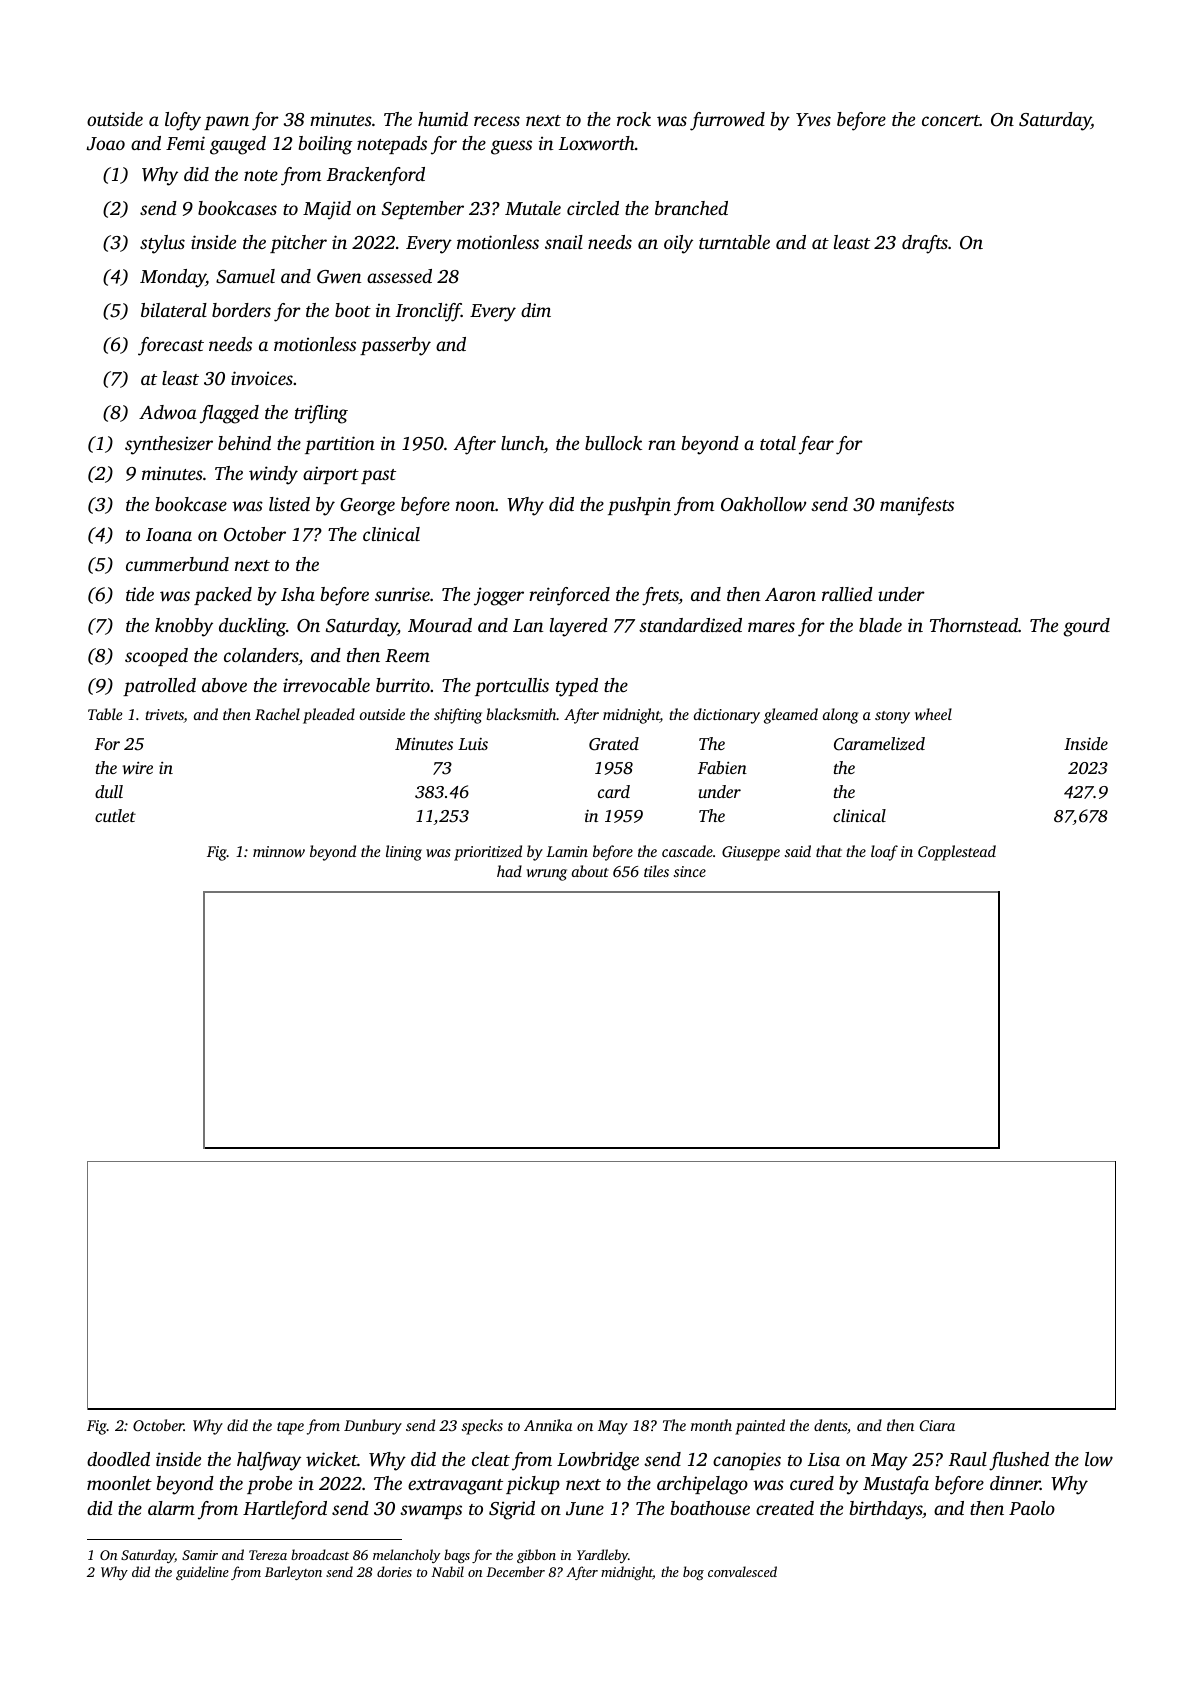 The image size is (1203, 1702). What do you see at coordinates (830, 1425) in the document?
I see `dents` at bounding box center [830, 1425].
